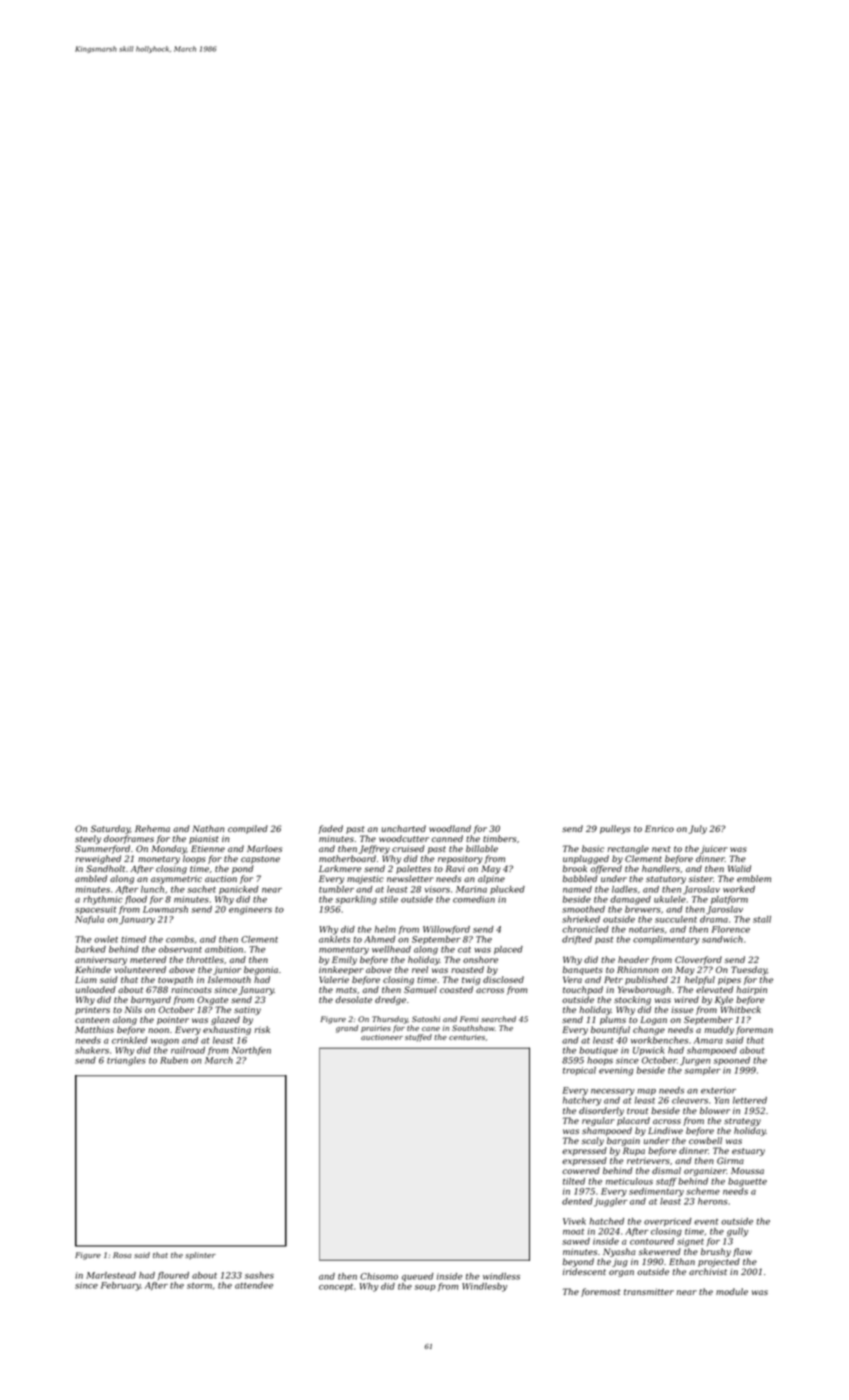 The width and height of the screenshot is (849, 1400). Describe the element at coordinates (450, 828) in the screenshot. I see `woodland` at that location.
